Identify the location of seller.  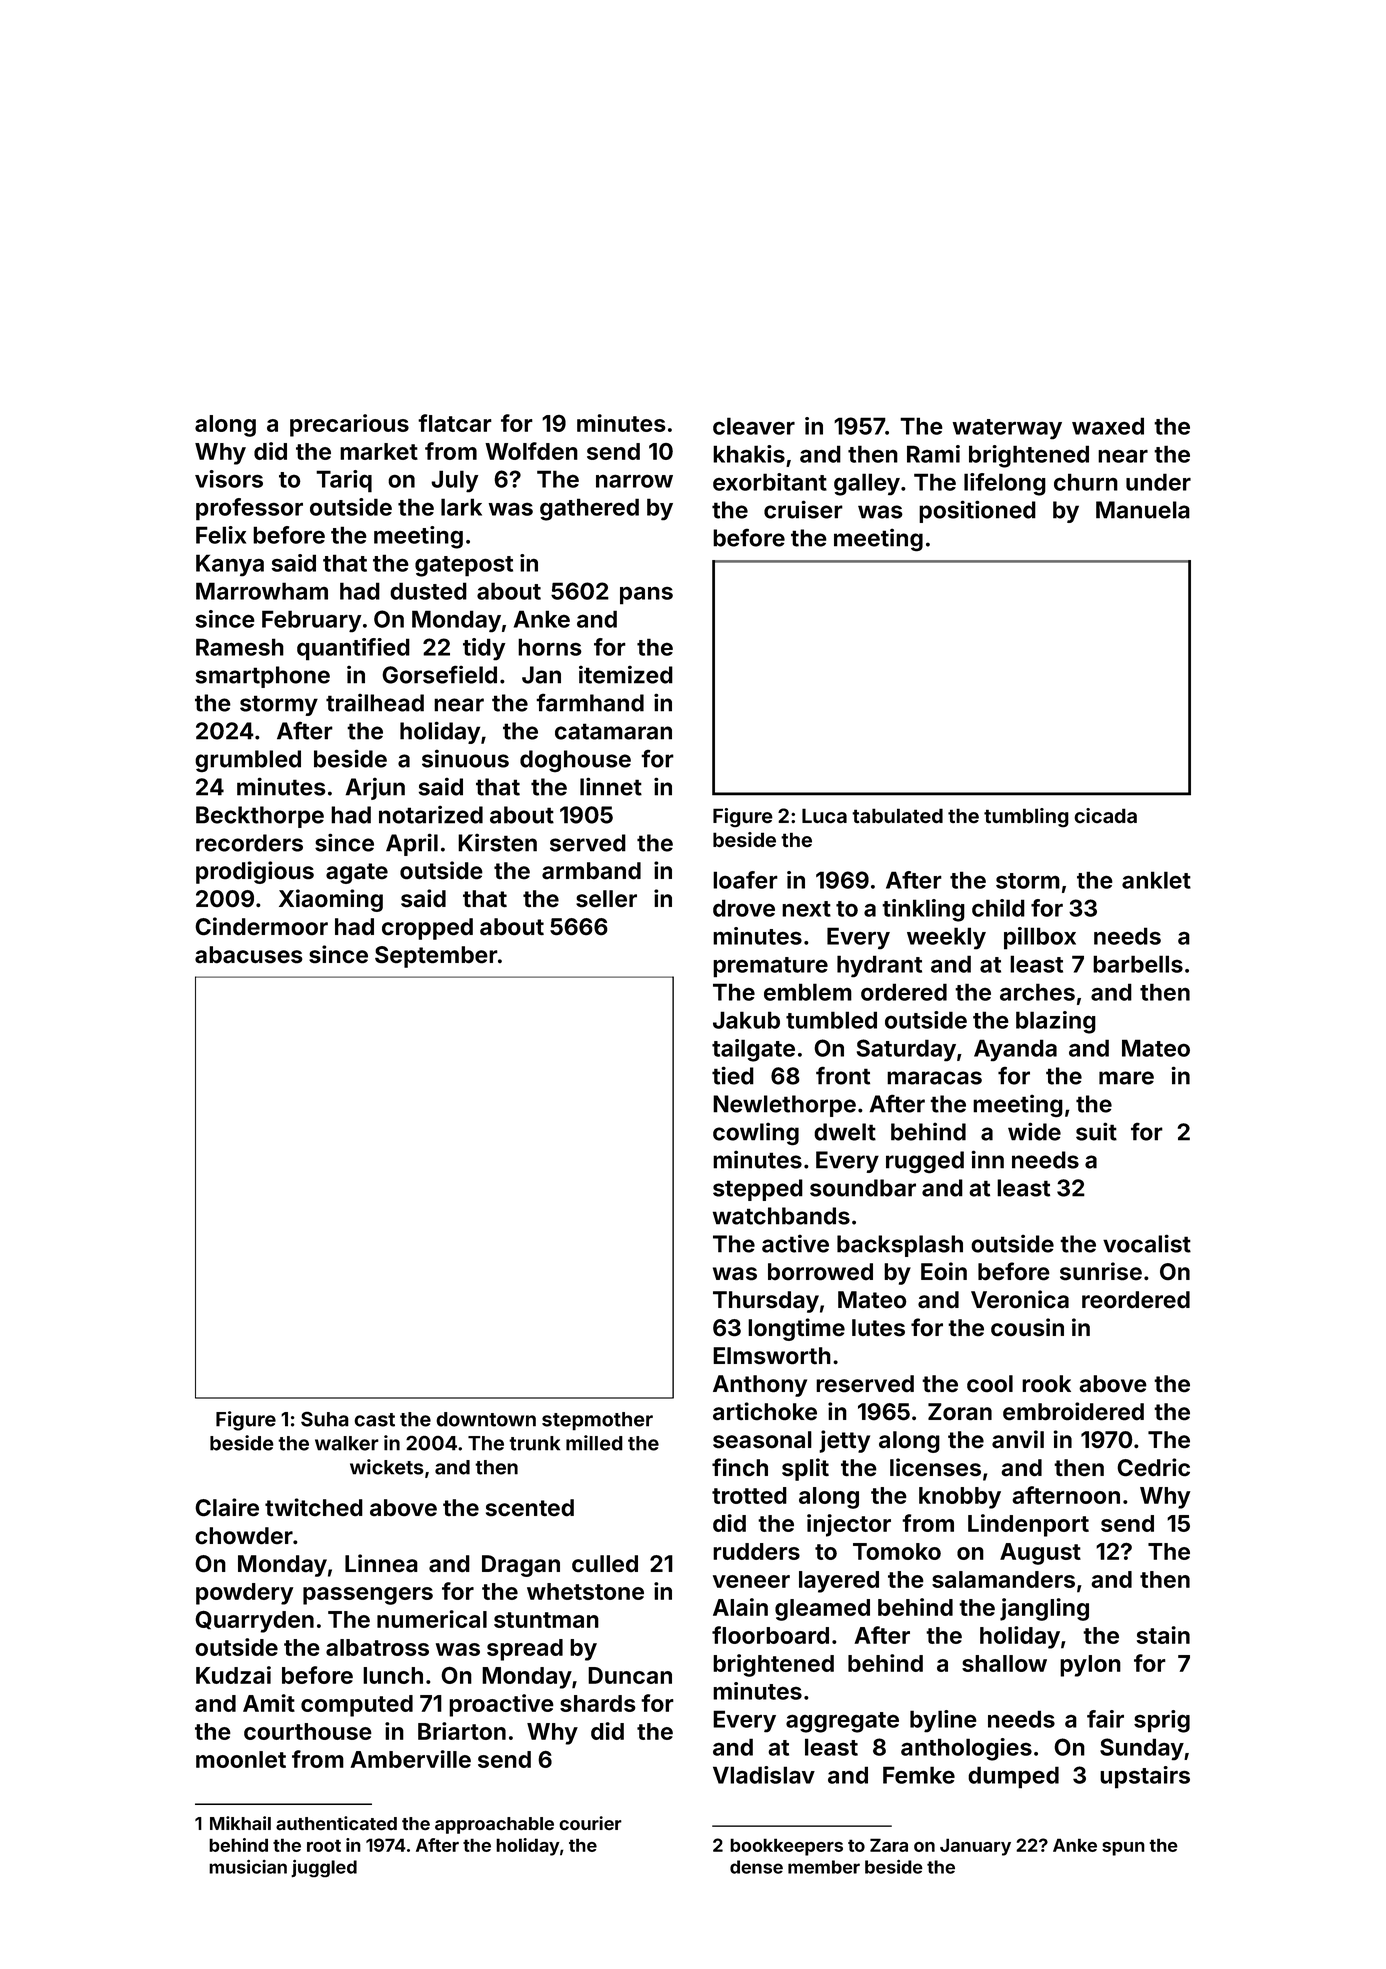
(606, 899).
